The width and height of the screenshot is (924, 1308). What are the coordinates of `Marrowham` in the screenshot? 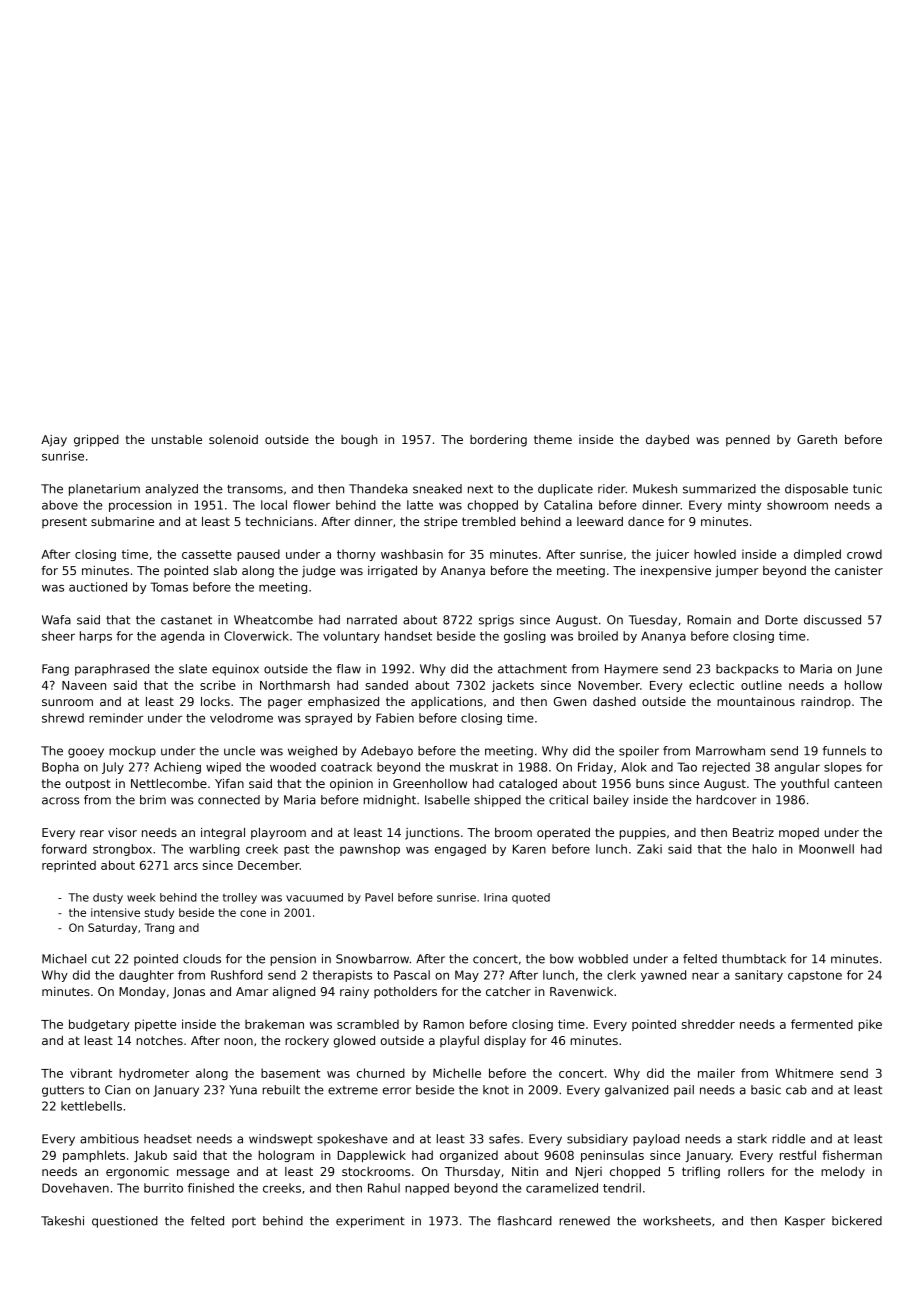 It's located at (730, 751).
